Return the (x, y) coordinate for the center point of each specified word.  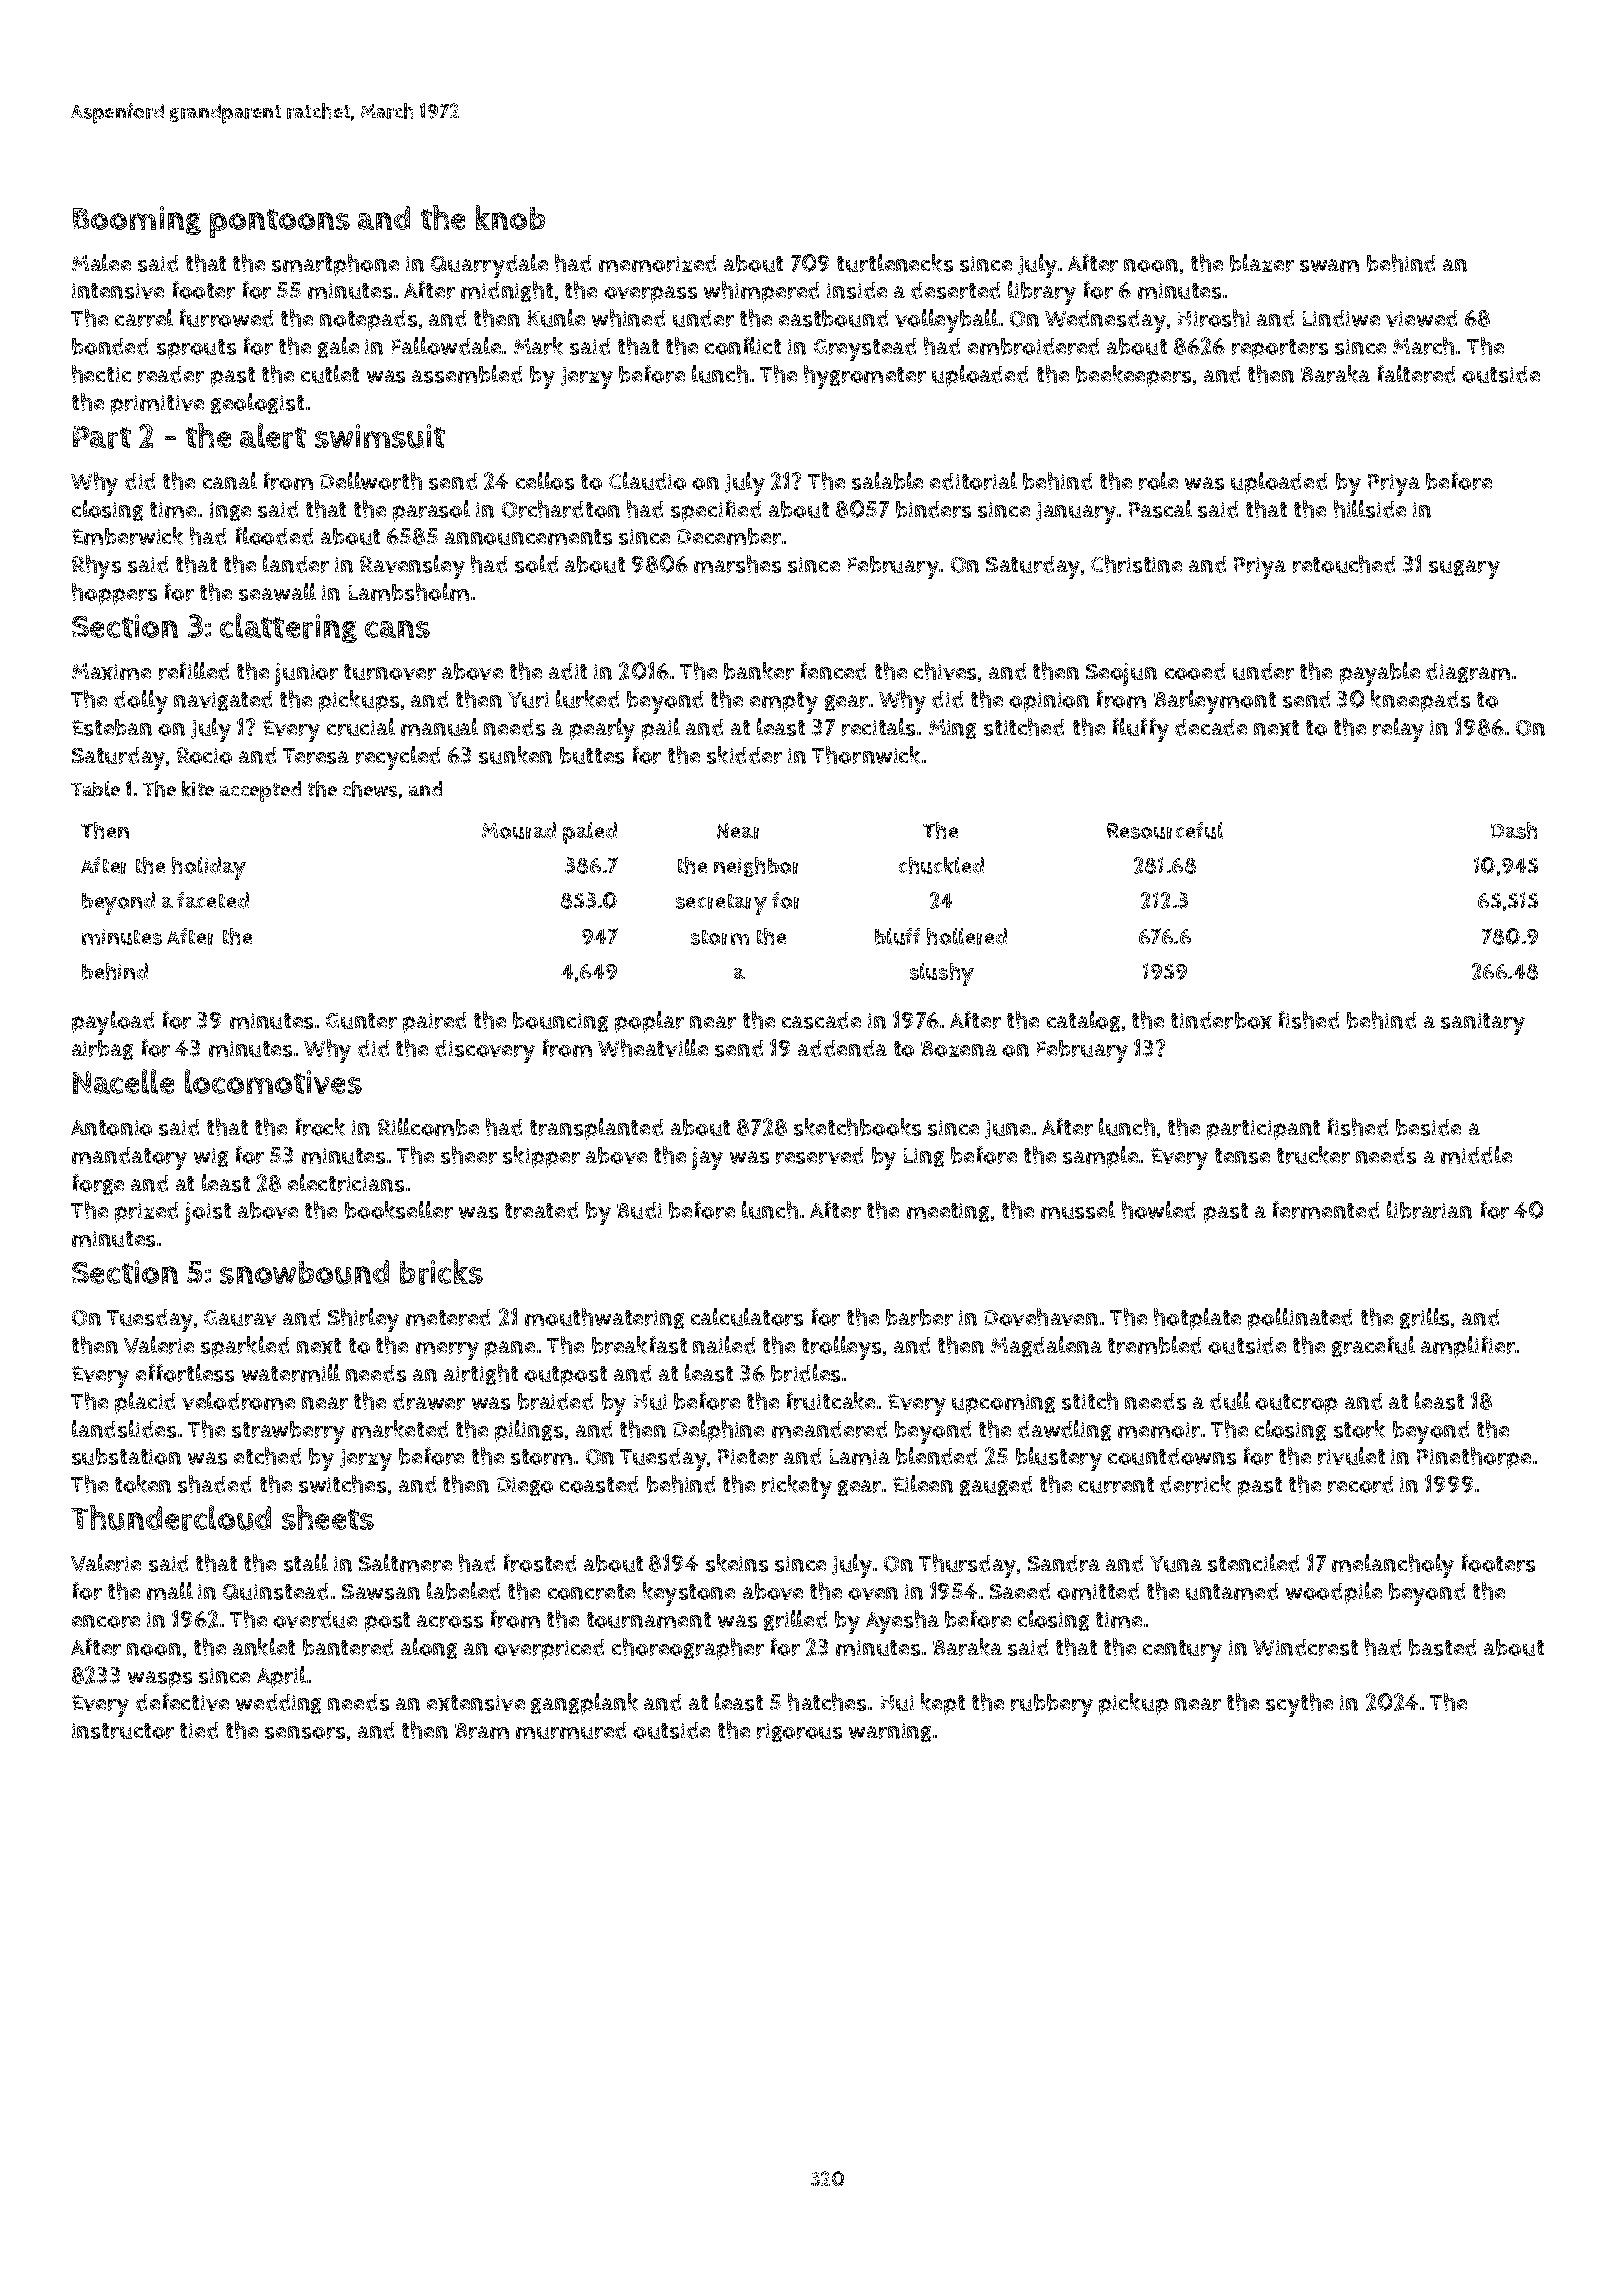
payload (113, 1023)
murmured (571, 1730)
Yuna (1176, 1564)
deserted (955, 290)
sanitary (1483, 1024)
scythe (1299, 1705)
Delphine (718, 1431)
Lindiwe (1341, 318)
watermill (291, 1373)
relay (1398, 730)
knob (510, 217)
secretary (721, 904)
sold (536, 564)
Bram (482, 1731)
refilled (194, 671)
